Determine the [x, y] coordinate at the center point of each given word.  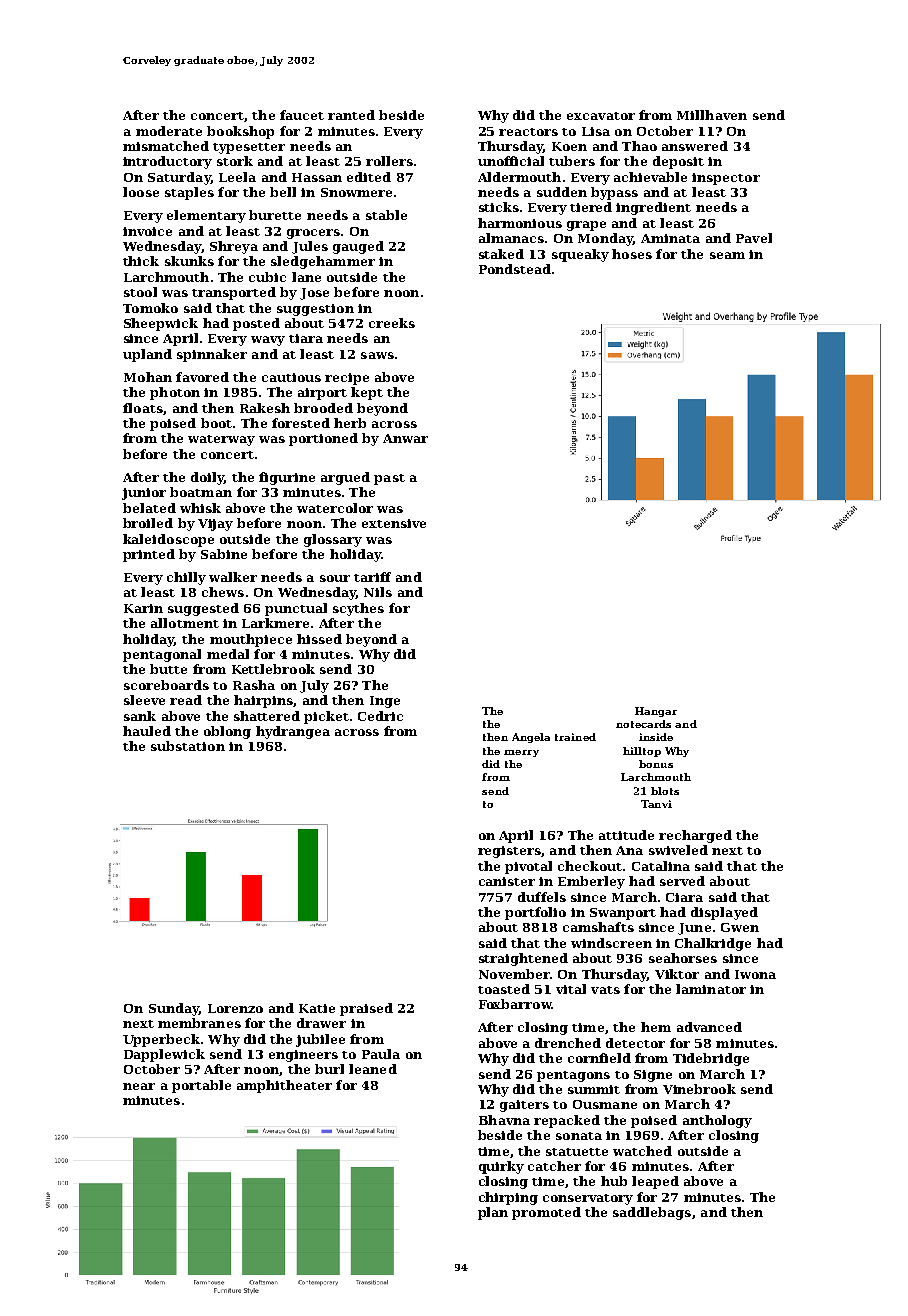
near [139, 1086]
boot [216, 423]
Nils [378, 592]
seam [727, 255]
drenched [568, 1043]
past [389, 479]
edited [369, 177]
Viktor [677, 974]
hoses [632, 254]
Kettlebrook [273, 669]
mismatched [166, 146]
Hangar [656, 712]
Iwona [755, 974]
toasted [504, 989]
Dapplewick [164, 1055]
